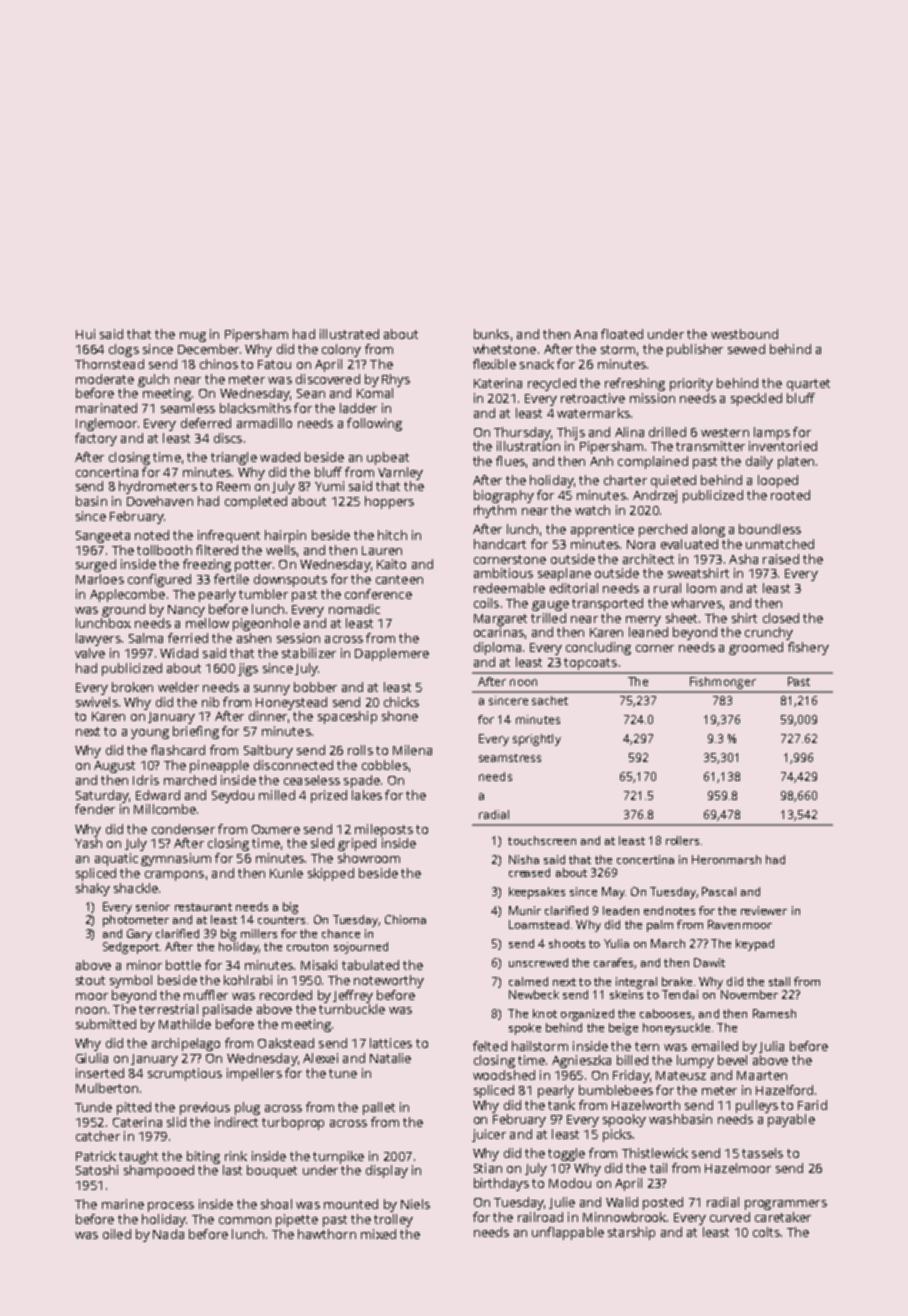 This screenshot has width=908, height=1316. I want to click on marinated, so click(106, 408).
